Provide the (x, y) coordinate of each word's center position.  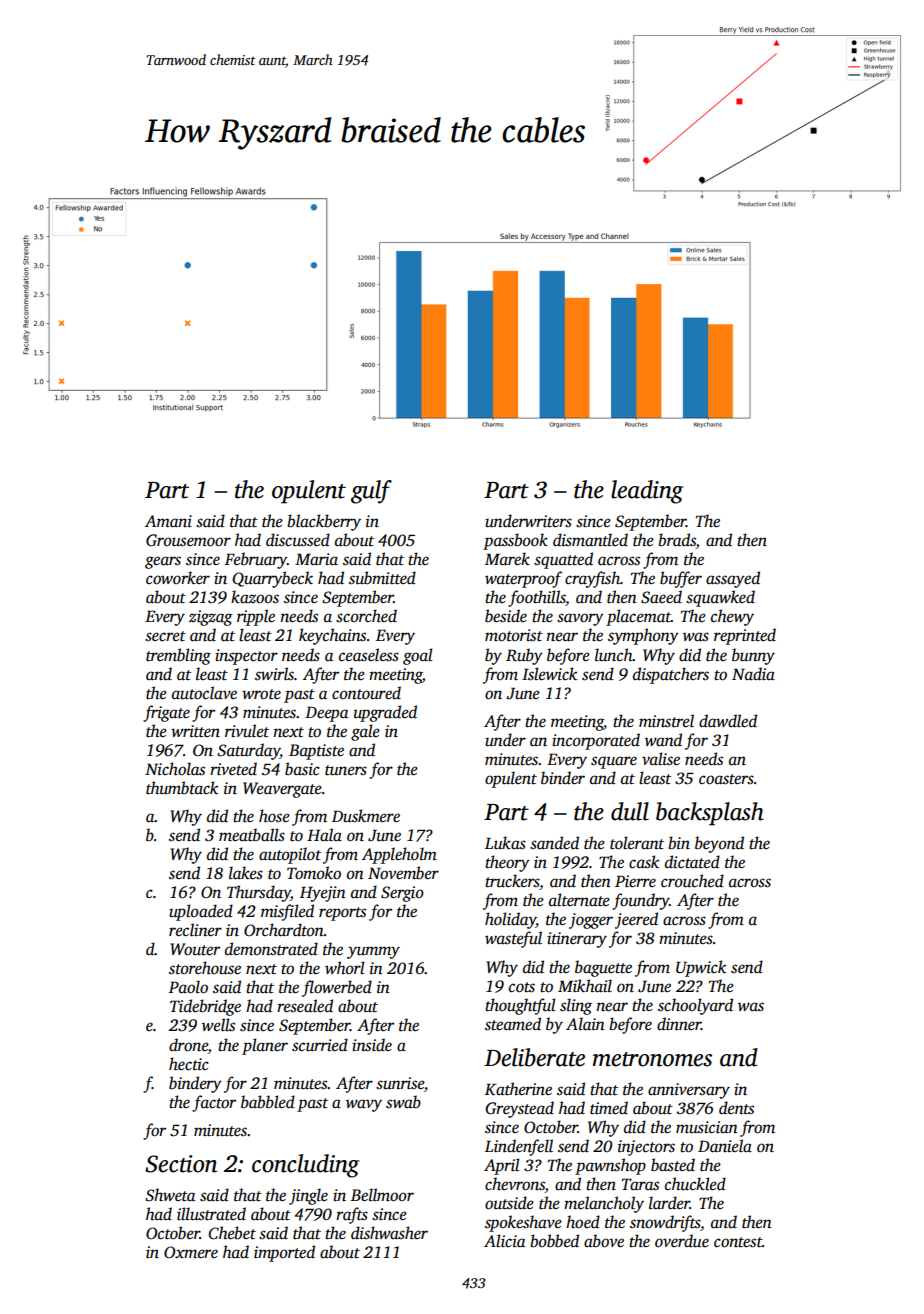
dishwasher (389, 1233)
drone (188, 1045)
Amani (168, 521)
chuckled (695, 1184)
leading (647, 492)
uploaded (201, 912)
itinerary (577, 940)
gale (365, 732)
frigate (166, 713)
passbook (515, 541)
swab (403, 1102)
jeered (636, 920)
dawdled (728, 721)
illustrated (211, 1214)
